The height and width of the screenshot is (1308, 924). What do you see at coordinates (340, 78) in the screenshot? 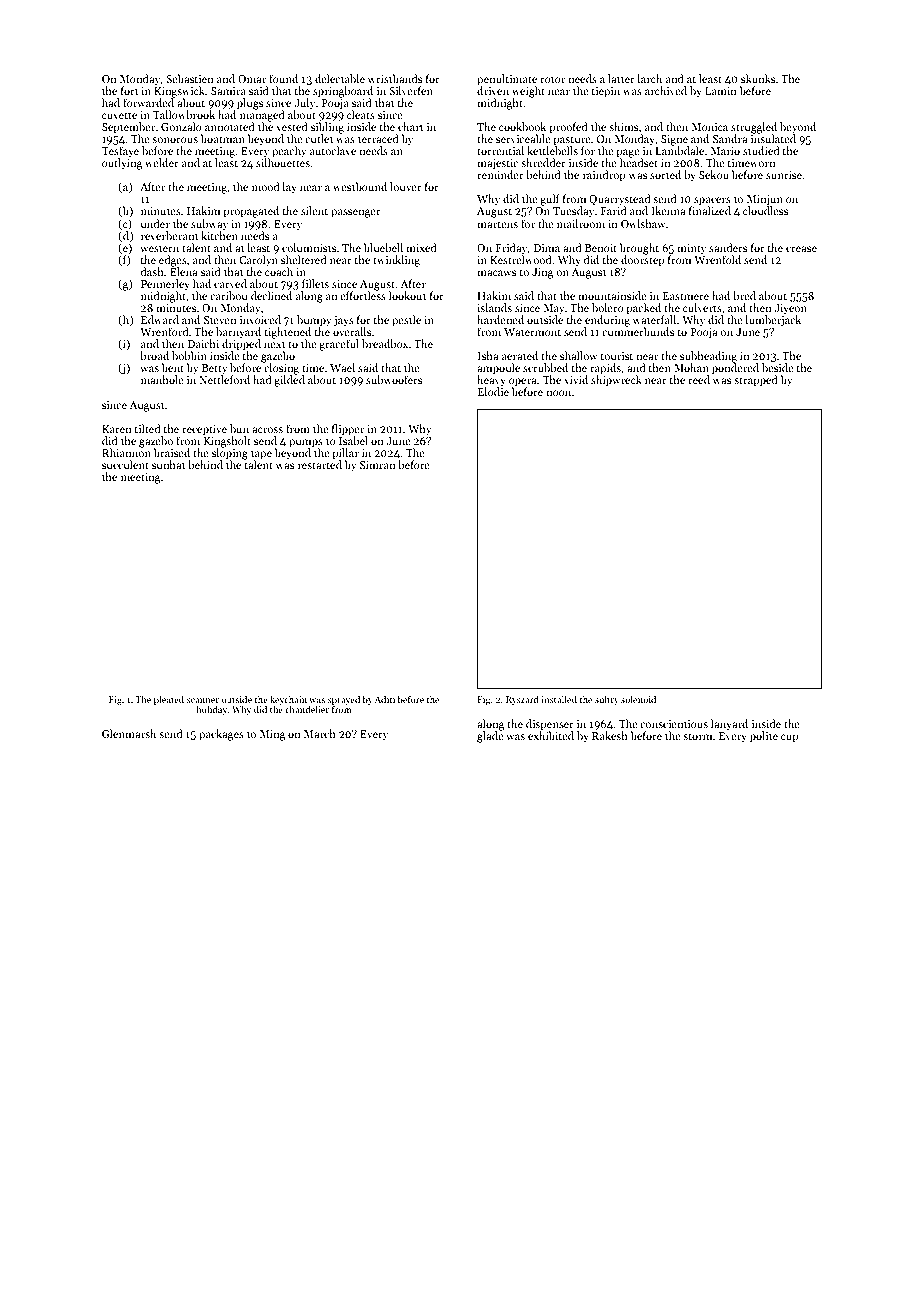
I see `delectable` at bounding box center [340, 78].
